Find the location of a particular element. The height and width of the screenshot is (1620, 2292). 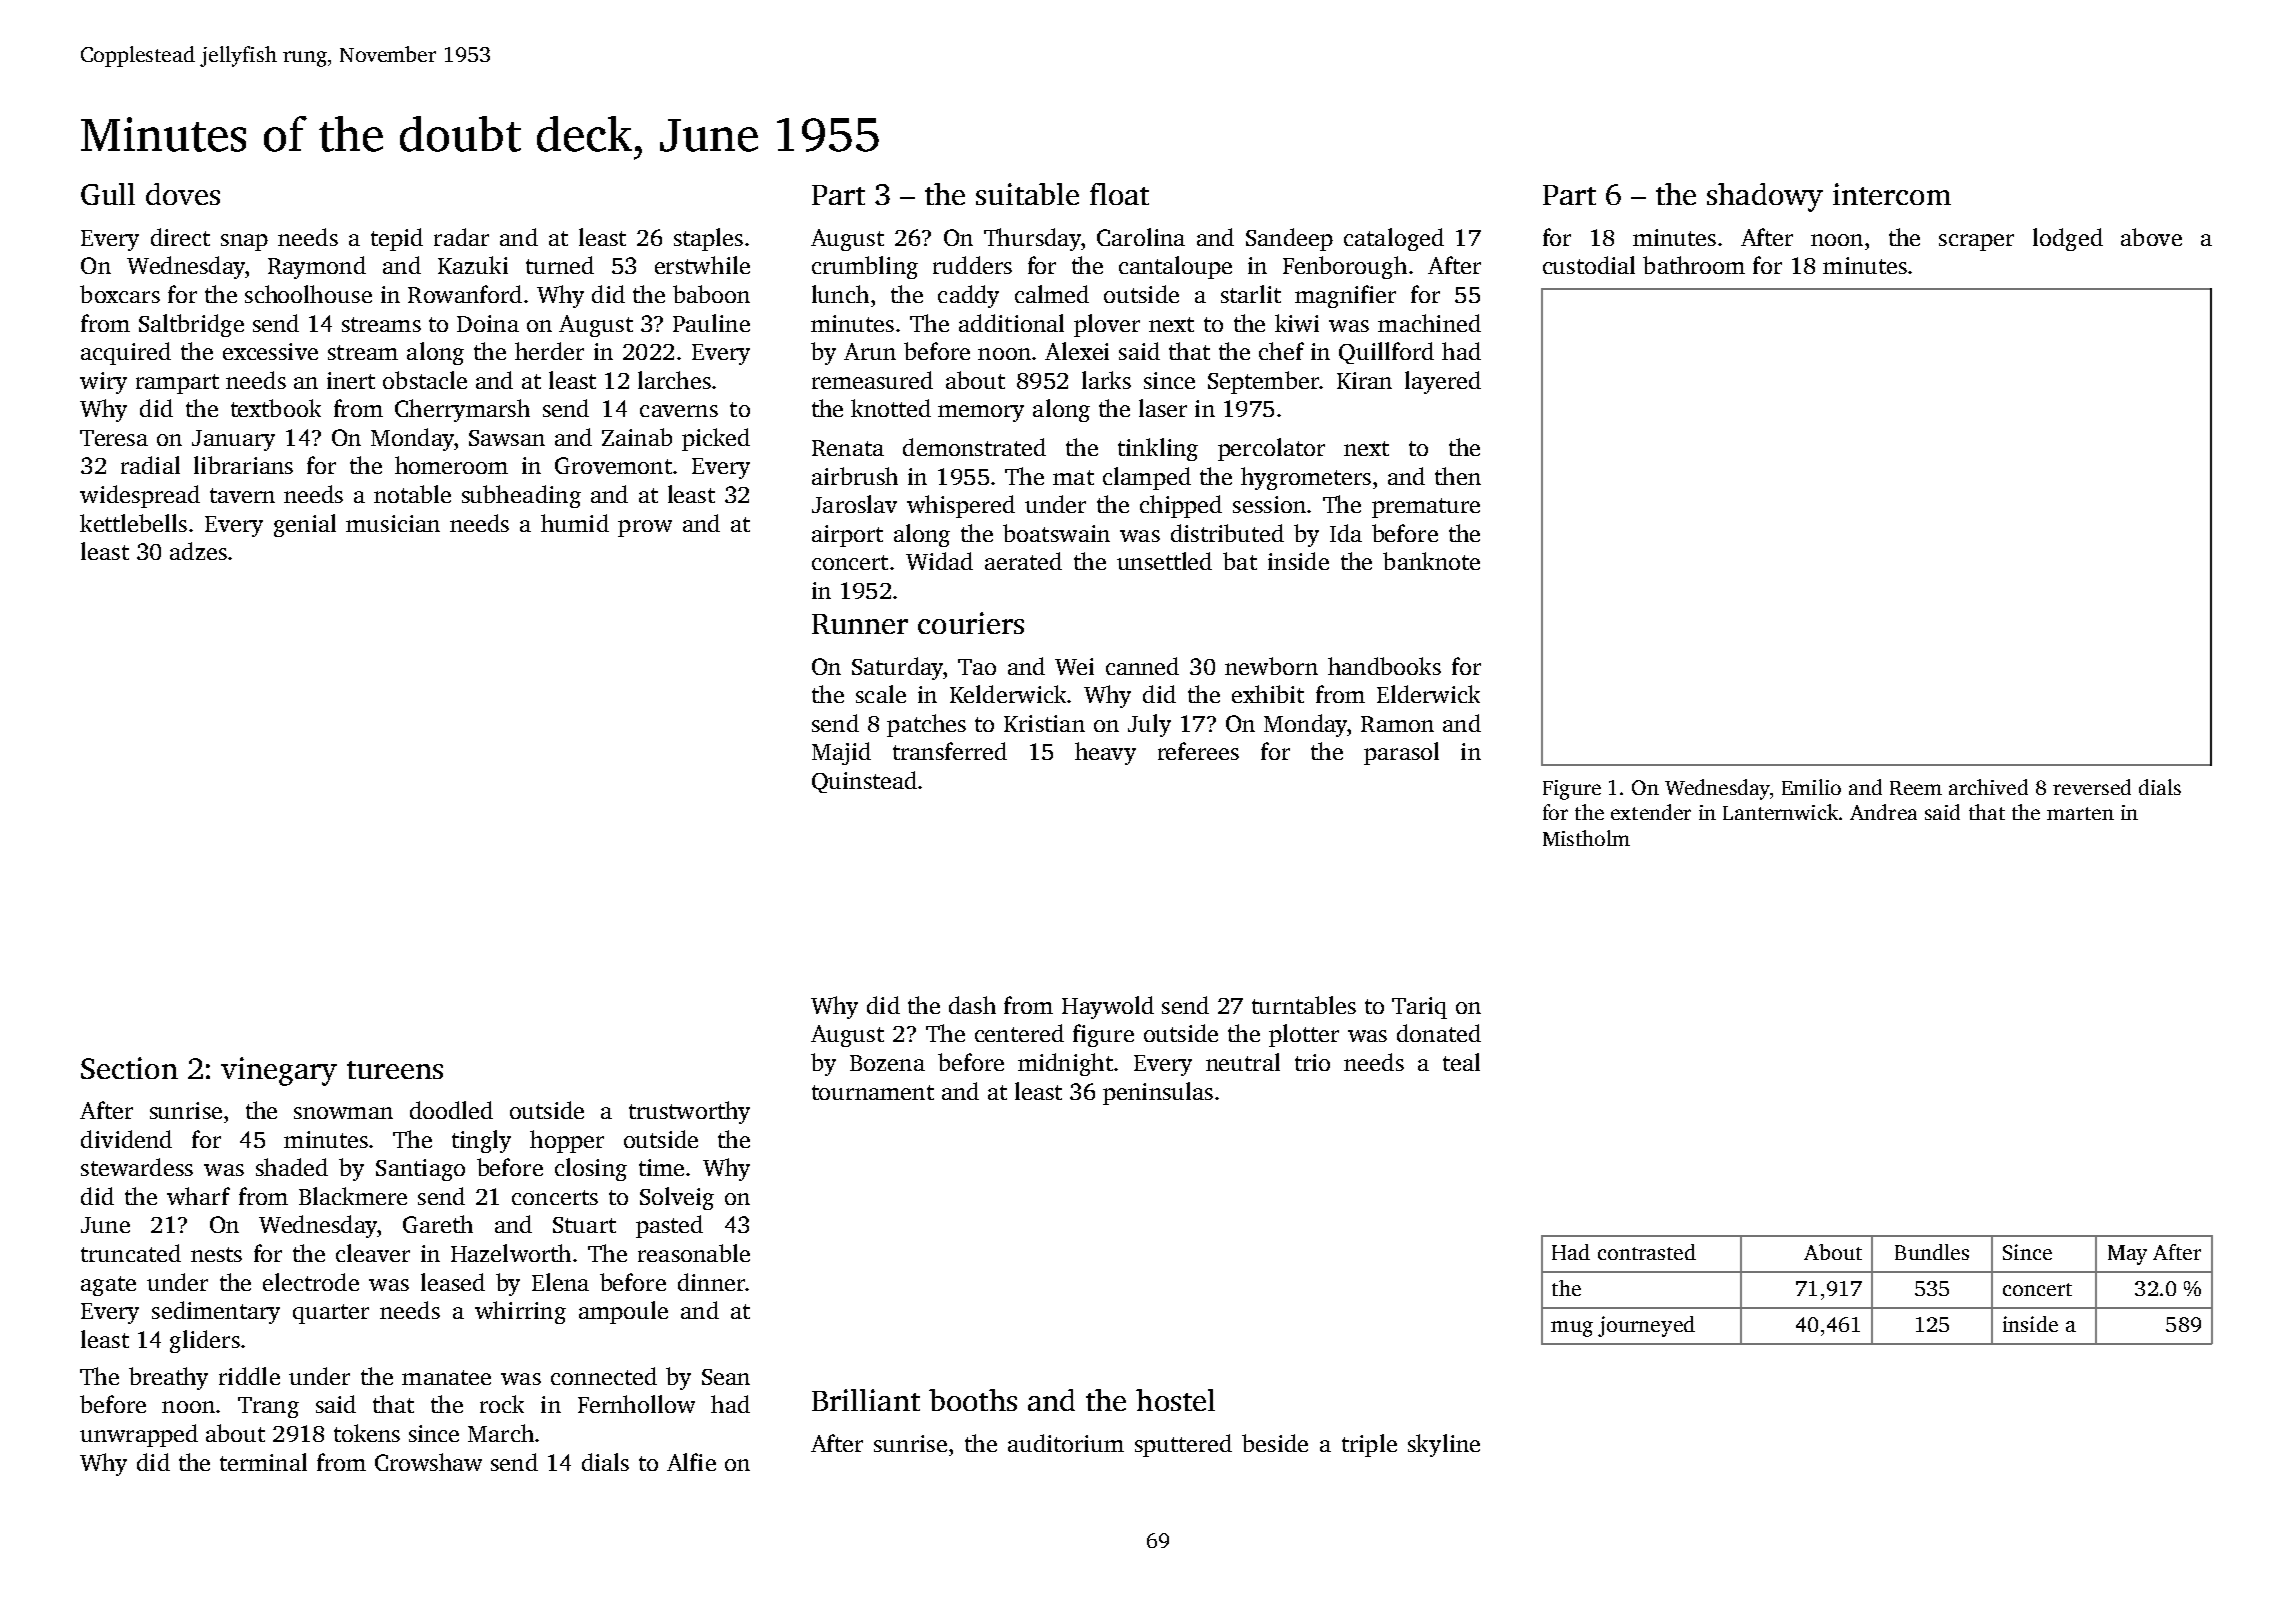

Alfie is located at coordinates (691, 1462).
